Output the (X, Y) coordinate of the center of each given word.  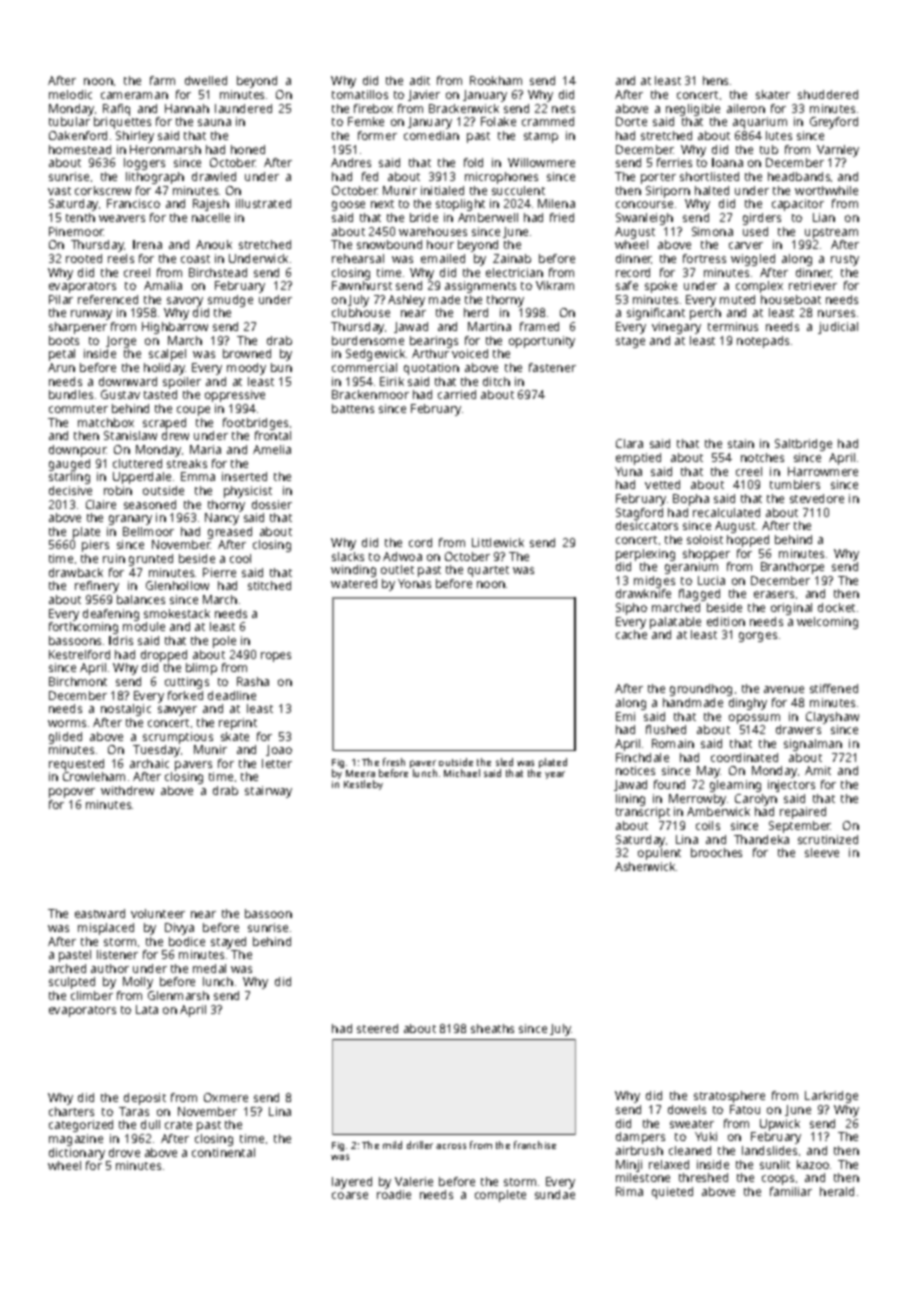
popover (72, 793)
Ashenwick (645, 866)
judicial (838, 328)
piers (95, 546)
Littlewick (498, 542)
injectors (791, 786)
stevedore (817, 498)
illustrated (263, 203)
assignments (480, 287)
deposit (145, 1099)
